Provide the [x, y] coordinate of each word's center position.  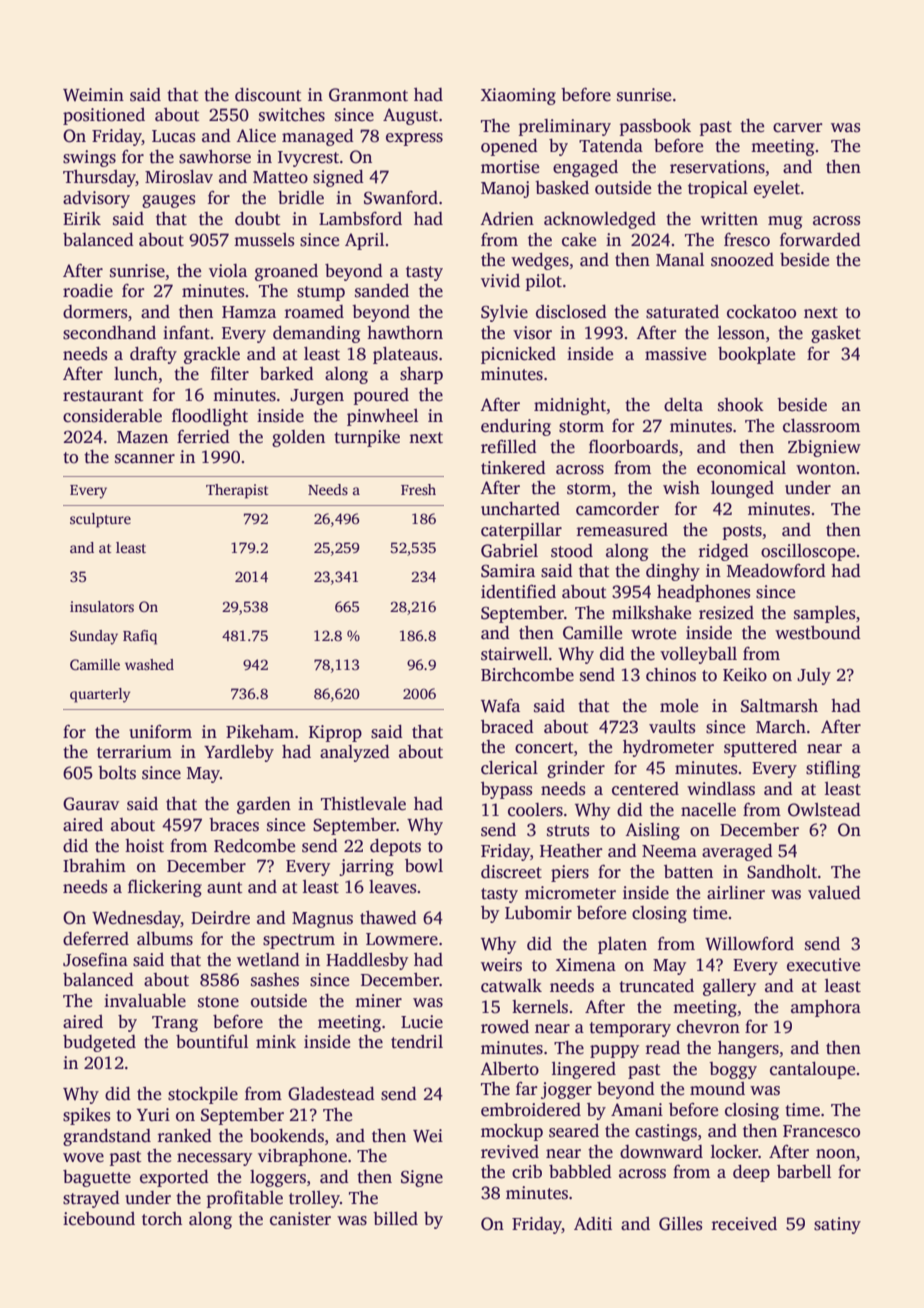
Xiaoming [518, 96]
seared [574, 1131]
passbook [655, 127]
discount [268, 95]
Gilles [680, 1224]
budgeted [99, 1043]
